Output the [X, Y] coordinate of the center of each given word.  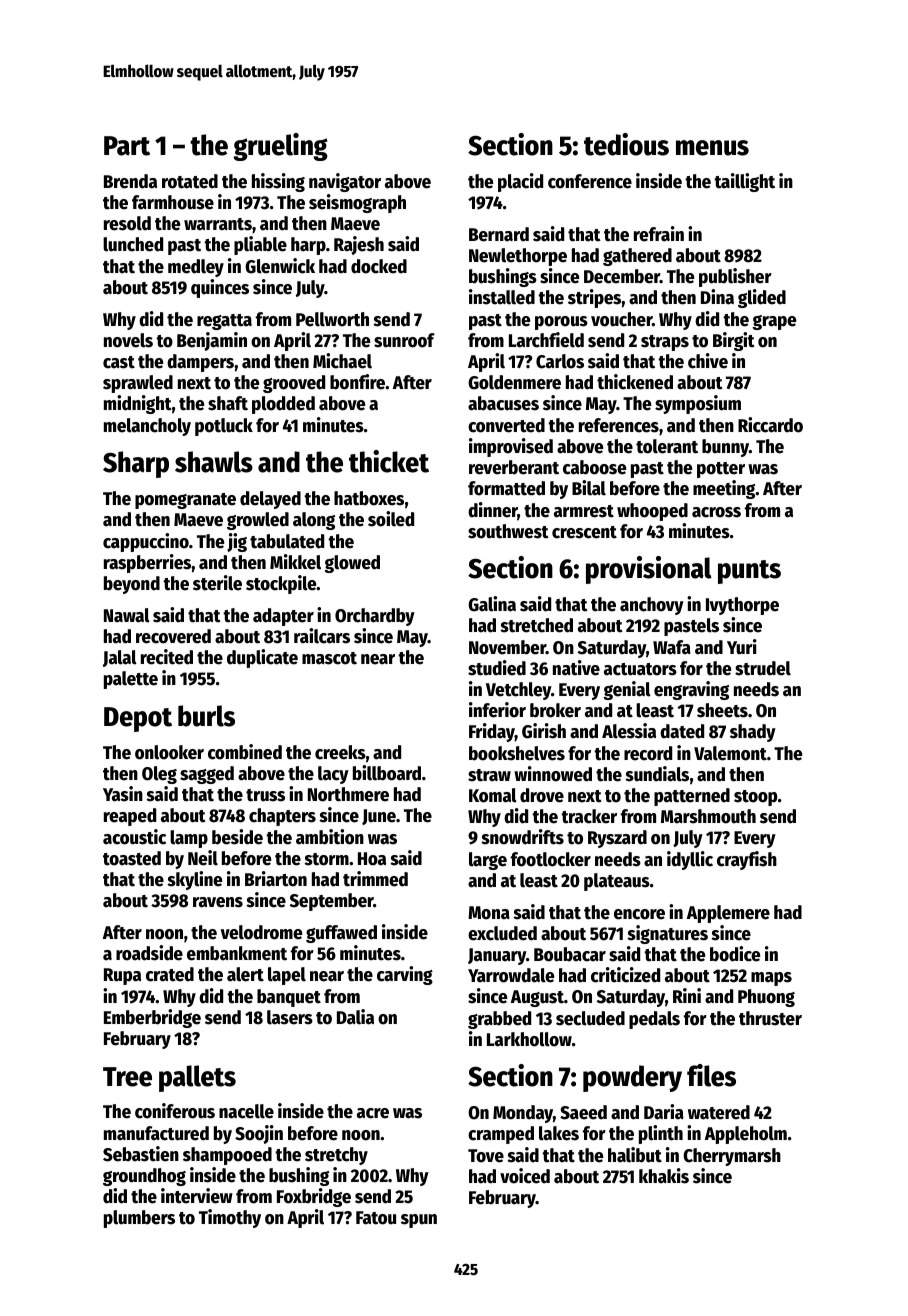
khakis [664, 1176]
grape [774, 322]
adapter [283, 617]
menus [712, 148]
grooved [294, 384]
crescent [584, 532]
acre [373, 1113]
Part [127, 146]
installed [502, 297]
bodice [735, 954]
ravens [218, 902]
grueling [280, 147]
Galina [492, 604]
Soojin [259, 1134]
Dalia [355, 1017]
